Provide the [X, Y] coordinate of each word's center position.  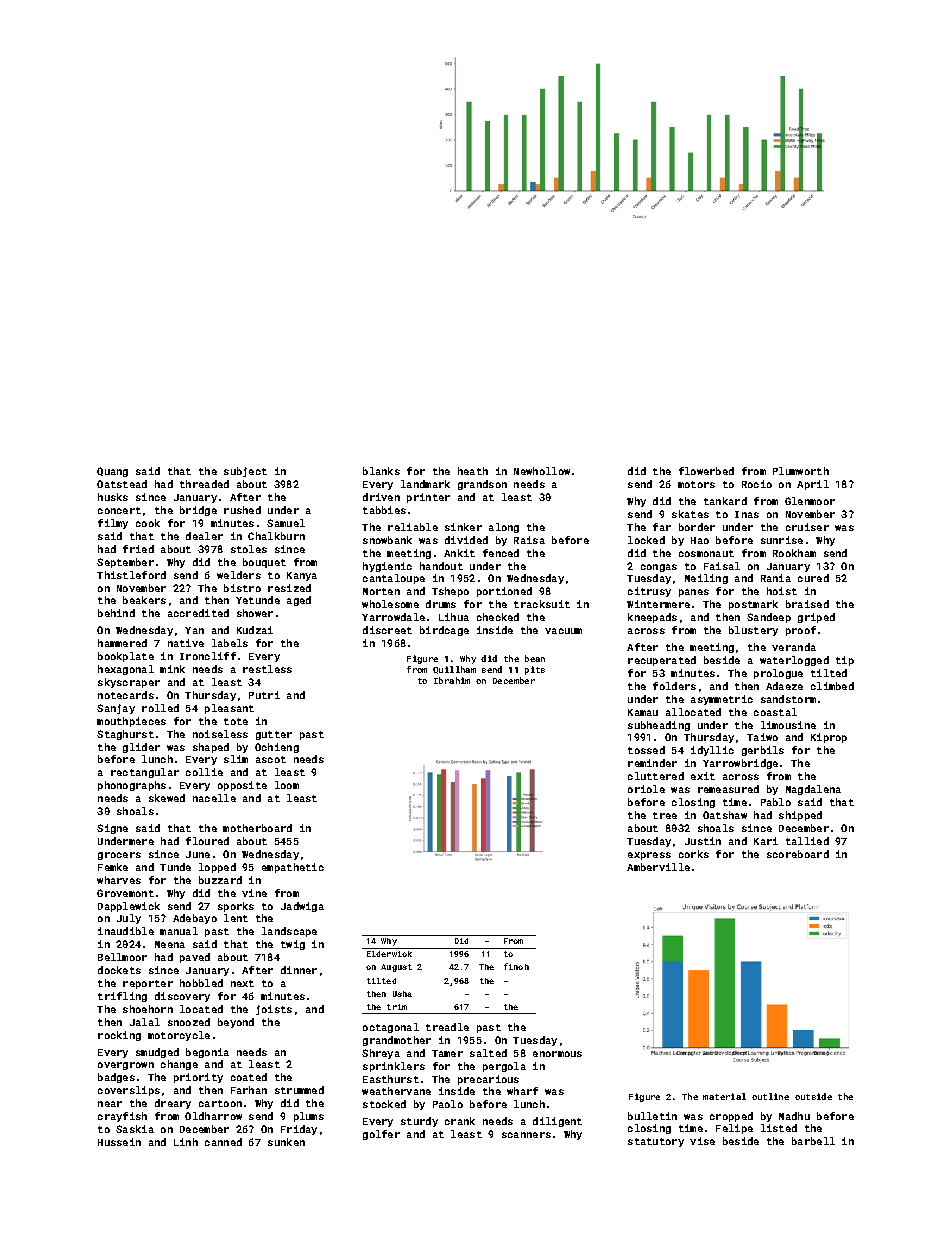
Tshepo [450, 592]
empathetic [293, 868]
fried [138, 549]
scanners [526, 1135]
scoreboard [798, 854]
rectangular [145, 773]
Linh [186, 1142]
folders [674, 686]
